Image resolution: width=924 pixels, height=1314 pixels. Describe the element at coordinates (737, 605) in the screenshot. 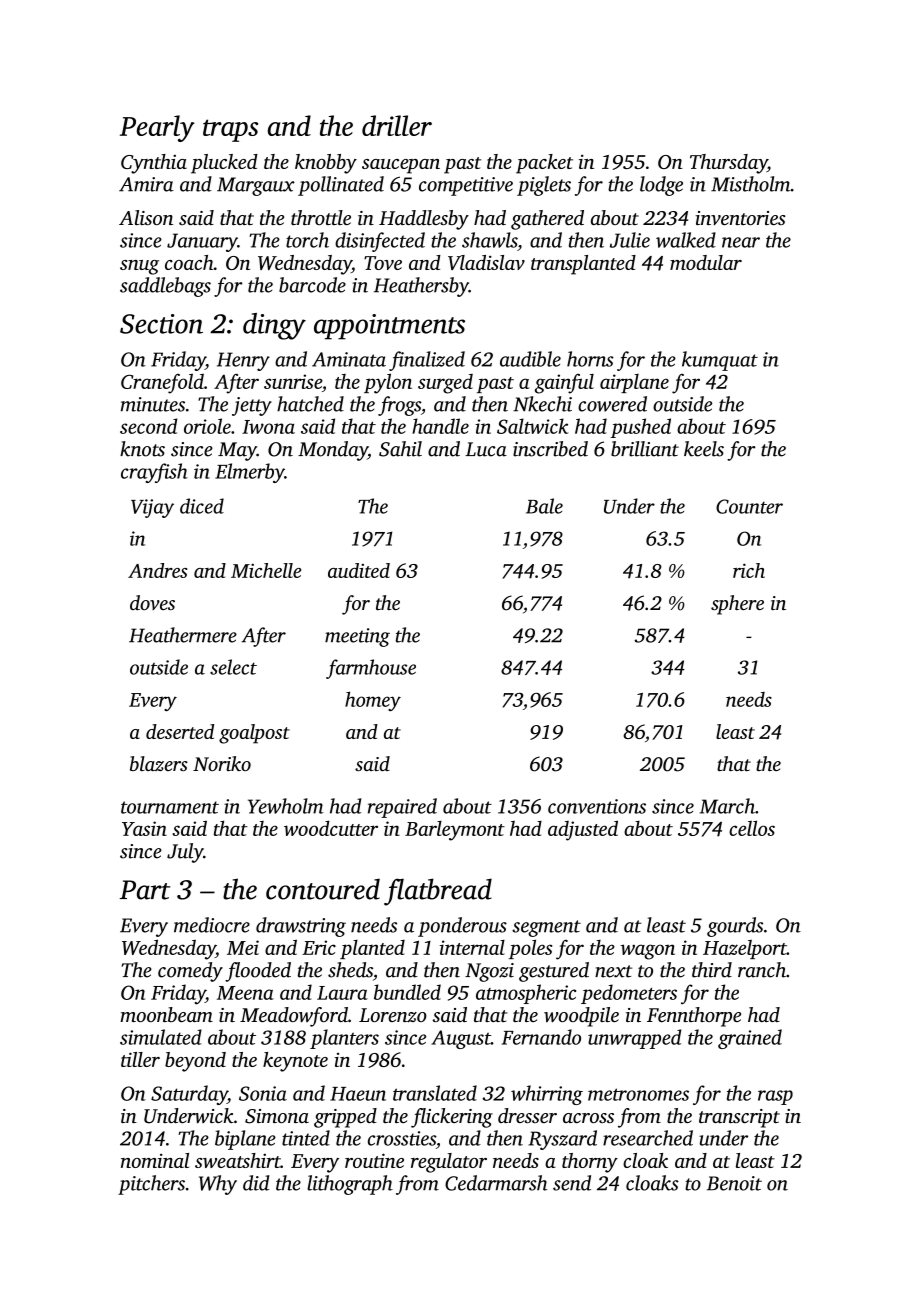

I see `sphere` at that location.
